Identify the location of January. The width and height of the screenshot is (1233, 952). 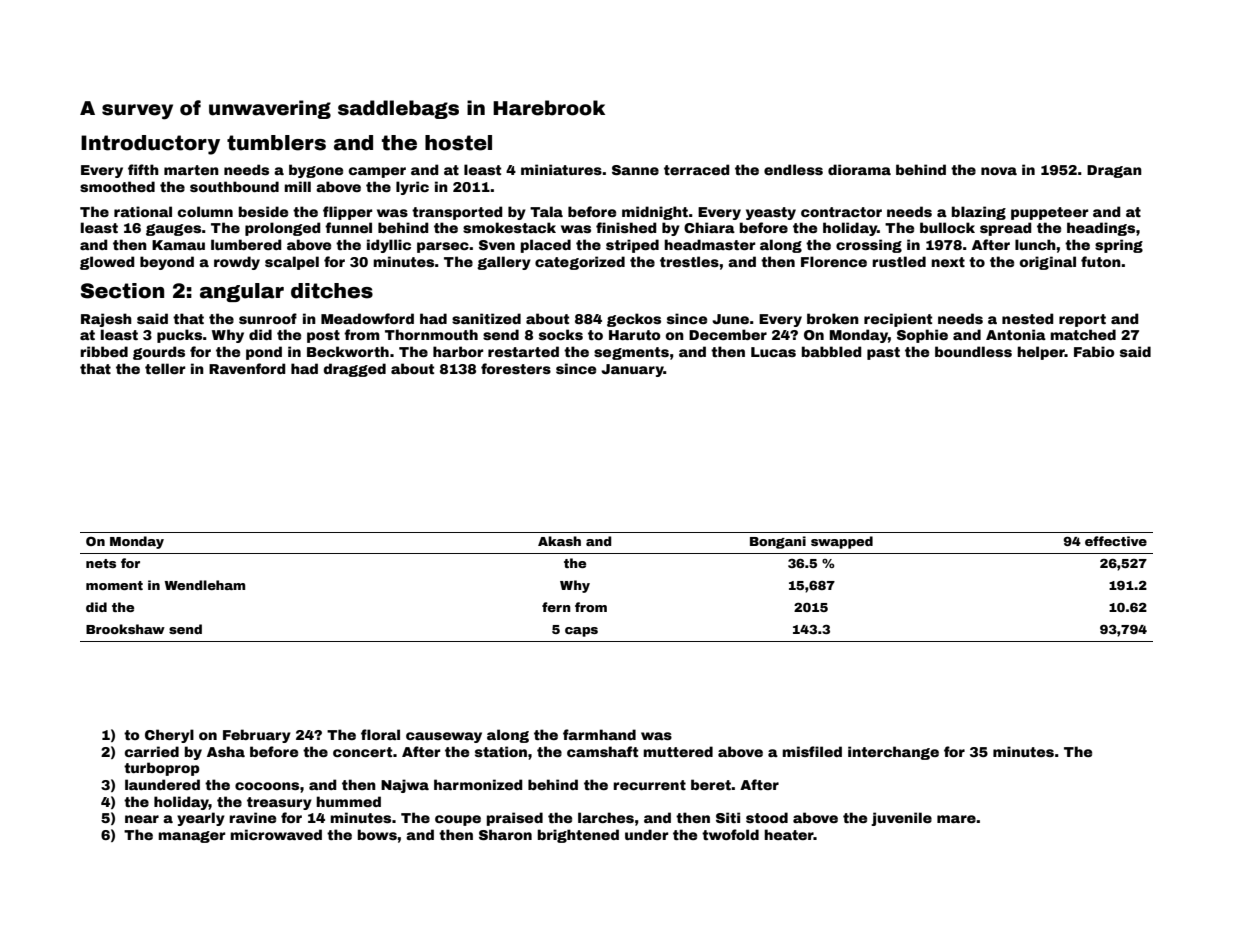
(632, 370).
